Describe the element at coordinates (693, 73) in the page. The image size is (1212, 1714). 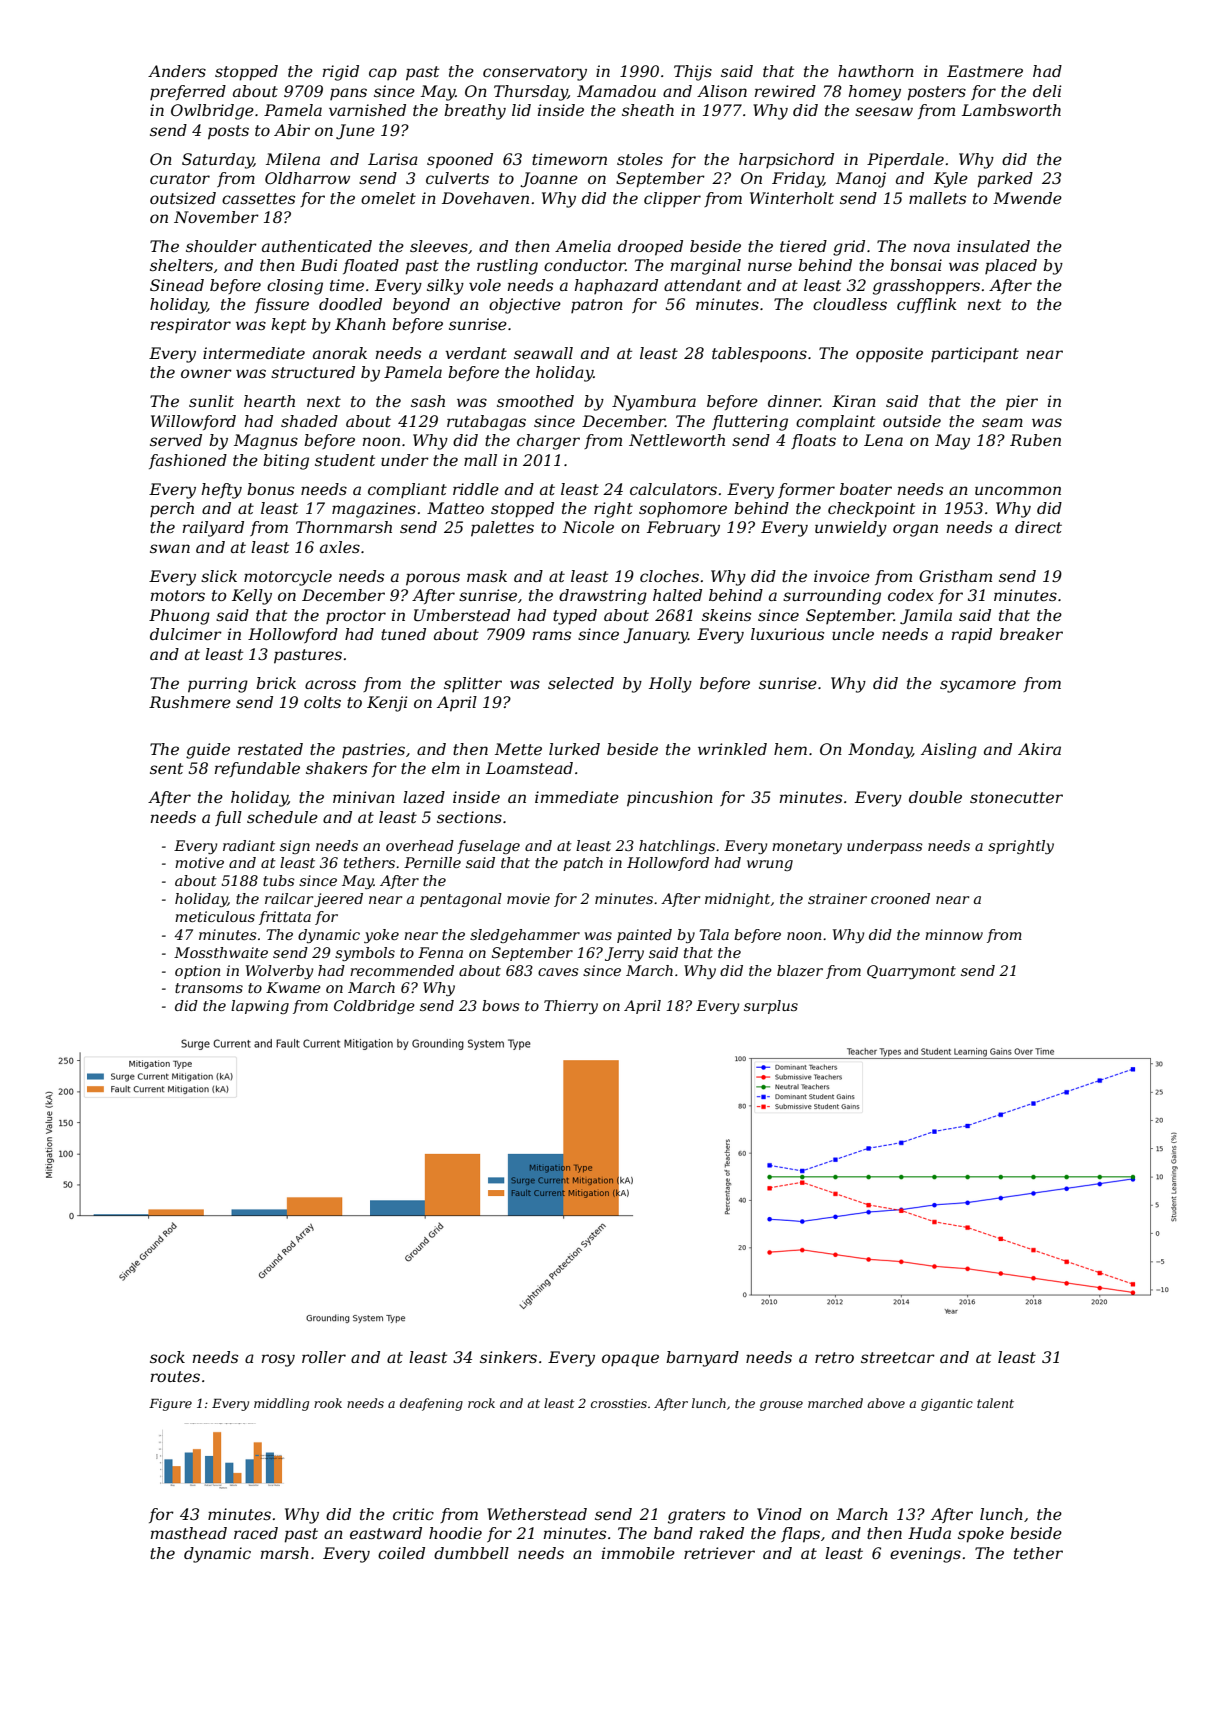
I see `Thijs` at that location.
